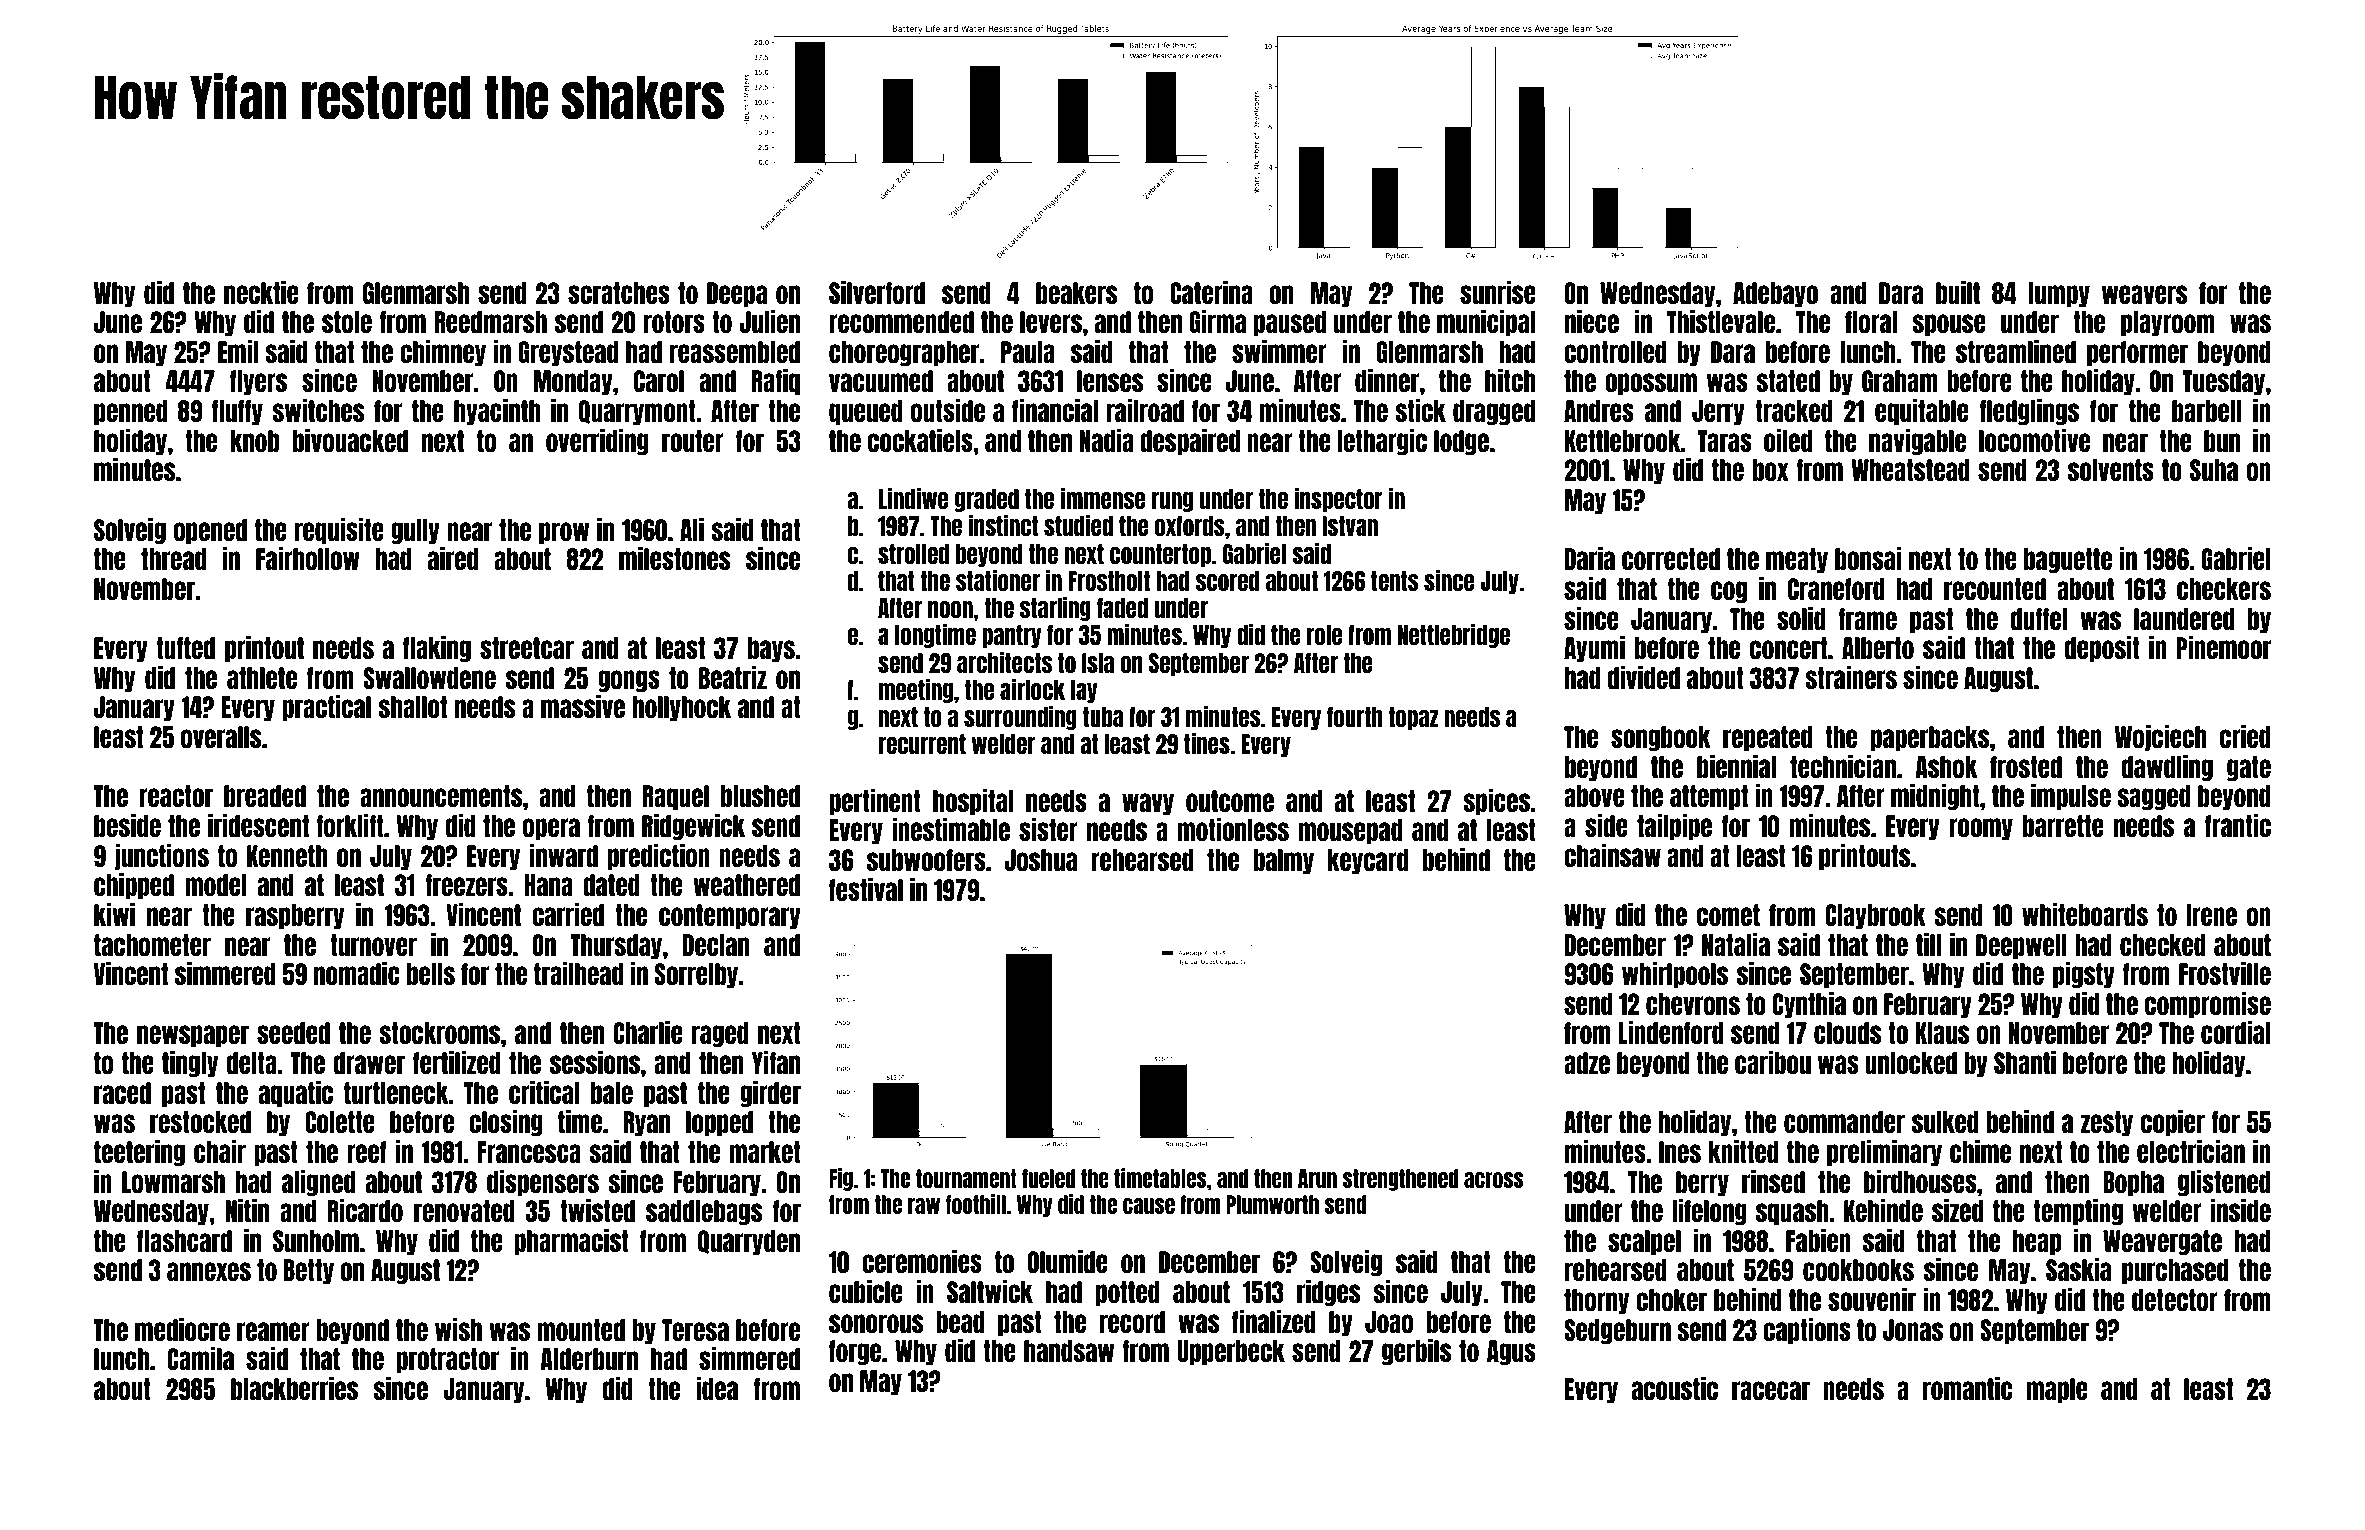  Describe the element at coordinates (176, 796) in the screenshot. I see `reactor` at that location.
